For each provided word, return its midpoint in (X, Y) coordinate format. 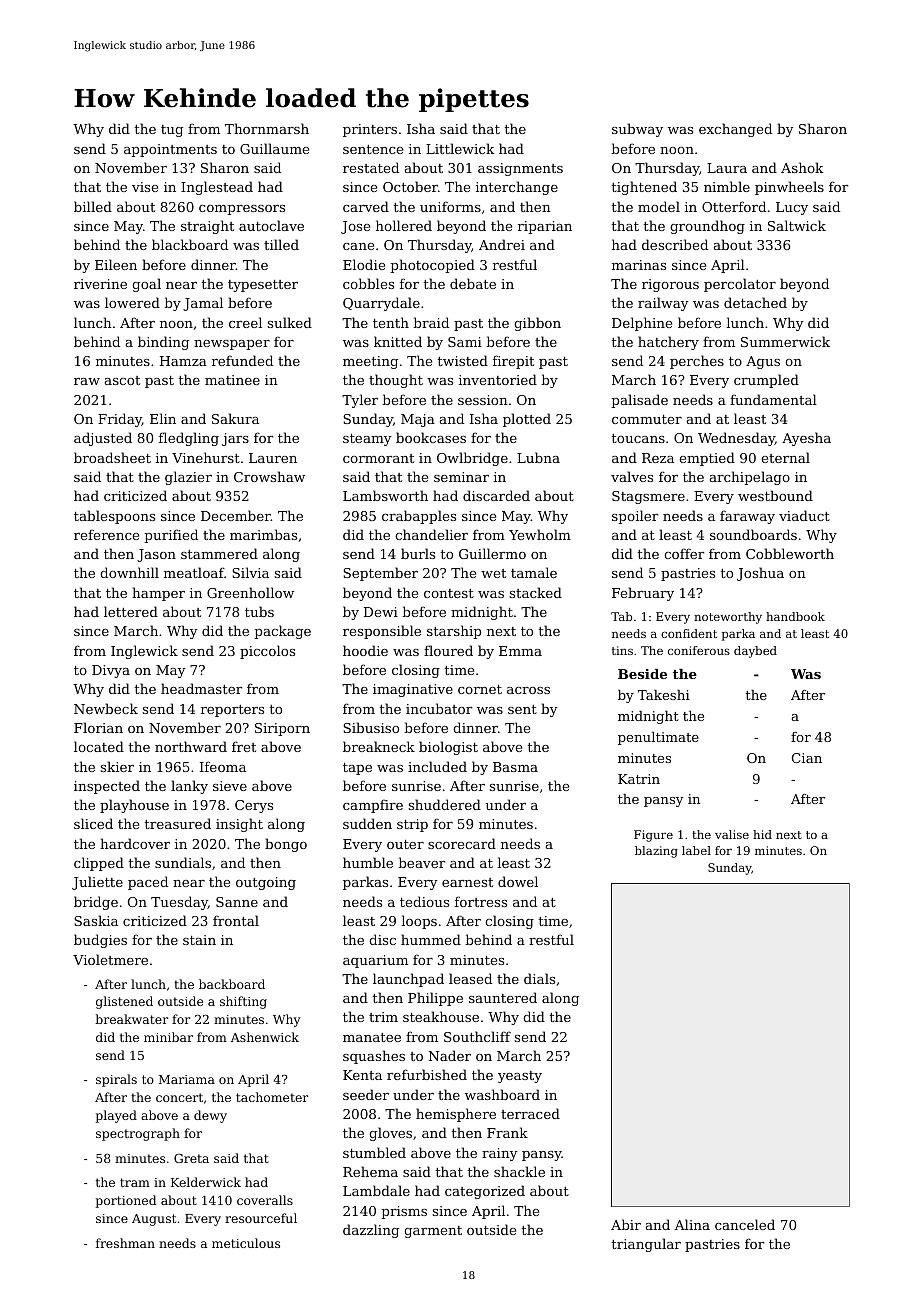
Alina (692, 1224)
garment (433, 1232)
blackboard (190, 244)
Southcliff (477, 1036)
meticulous (246, 1243)
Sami (465, 342)
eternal (785, 457)
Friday (120, 420)
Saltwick (797, 225)
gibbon (537, 324)
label (696, 850)
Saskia (96, 920)
